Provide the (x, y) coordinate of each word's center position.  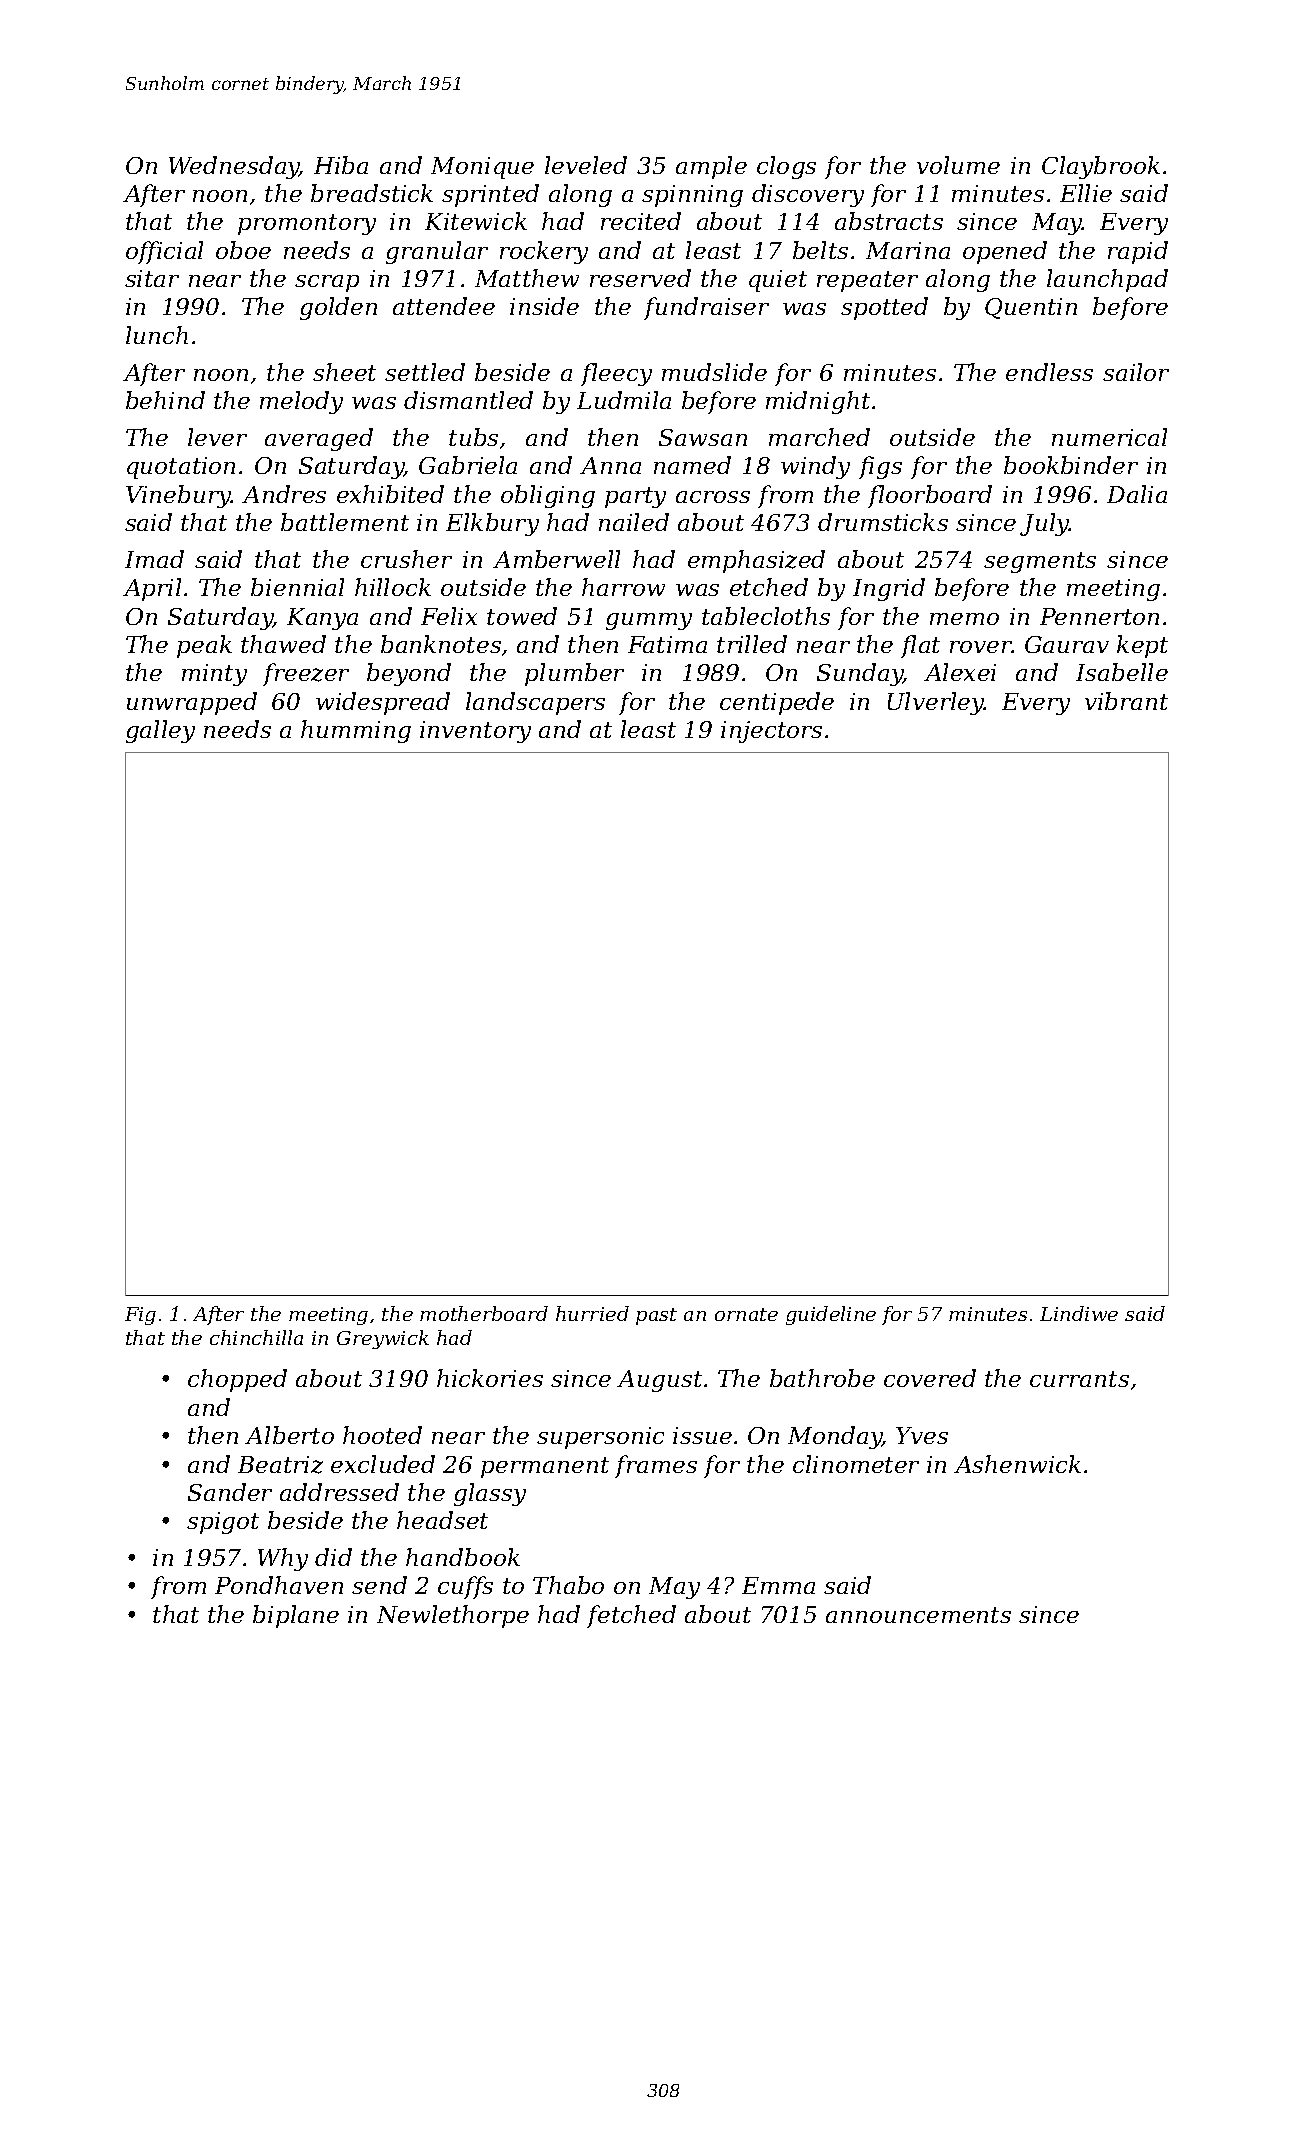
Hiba (341, 165)
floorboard (930, 496)
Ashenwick (1017, 1464)
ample (711, 167)
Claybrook (1101, 167)
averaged (319, 439)
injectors (771, 732)
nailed (634, 522)
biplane (296, 1616)
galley (160, 731)
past (656, 1316)
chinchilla (256, 1337)
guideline (831, 1315)
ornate (746, 1314)
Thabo (568, 1585)
